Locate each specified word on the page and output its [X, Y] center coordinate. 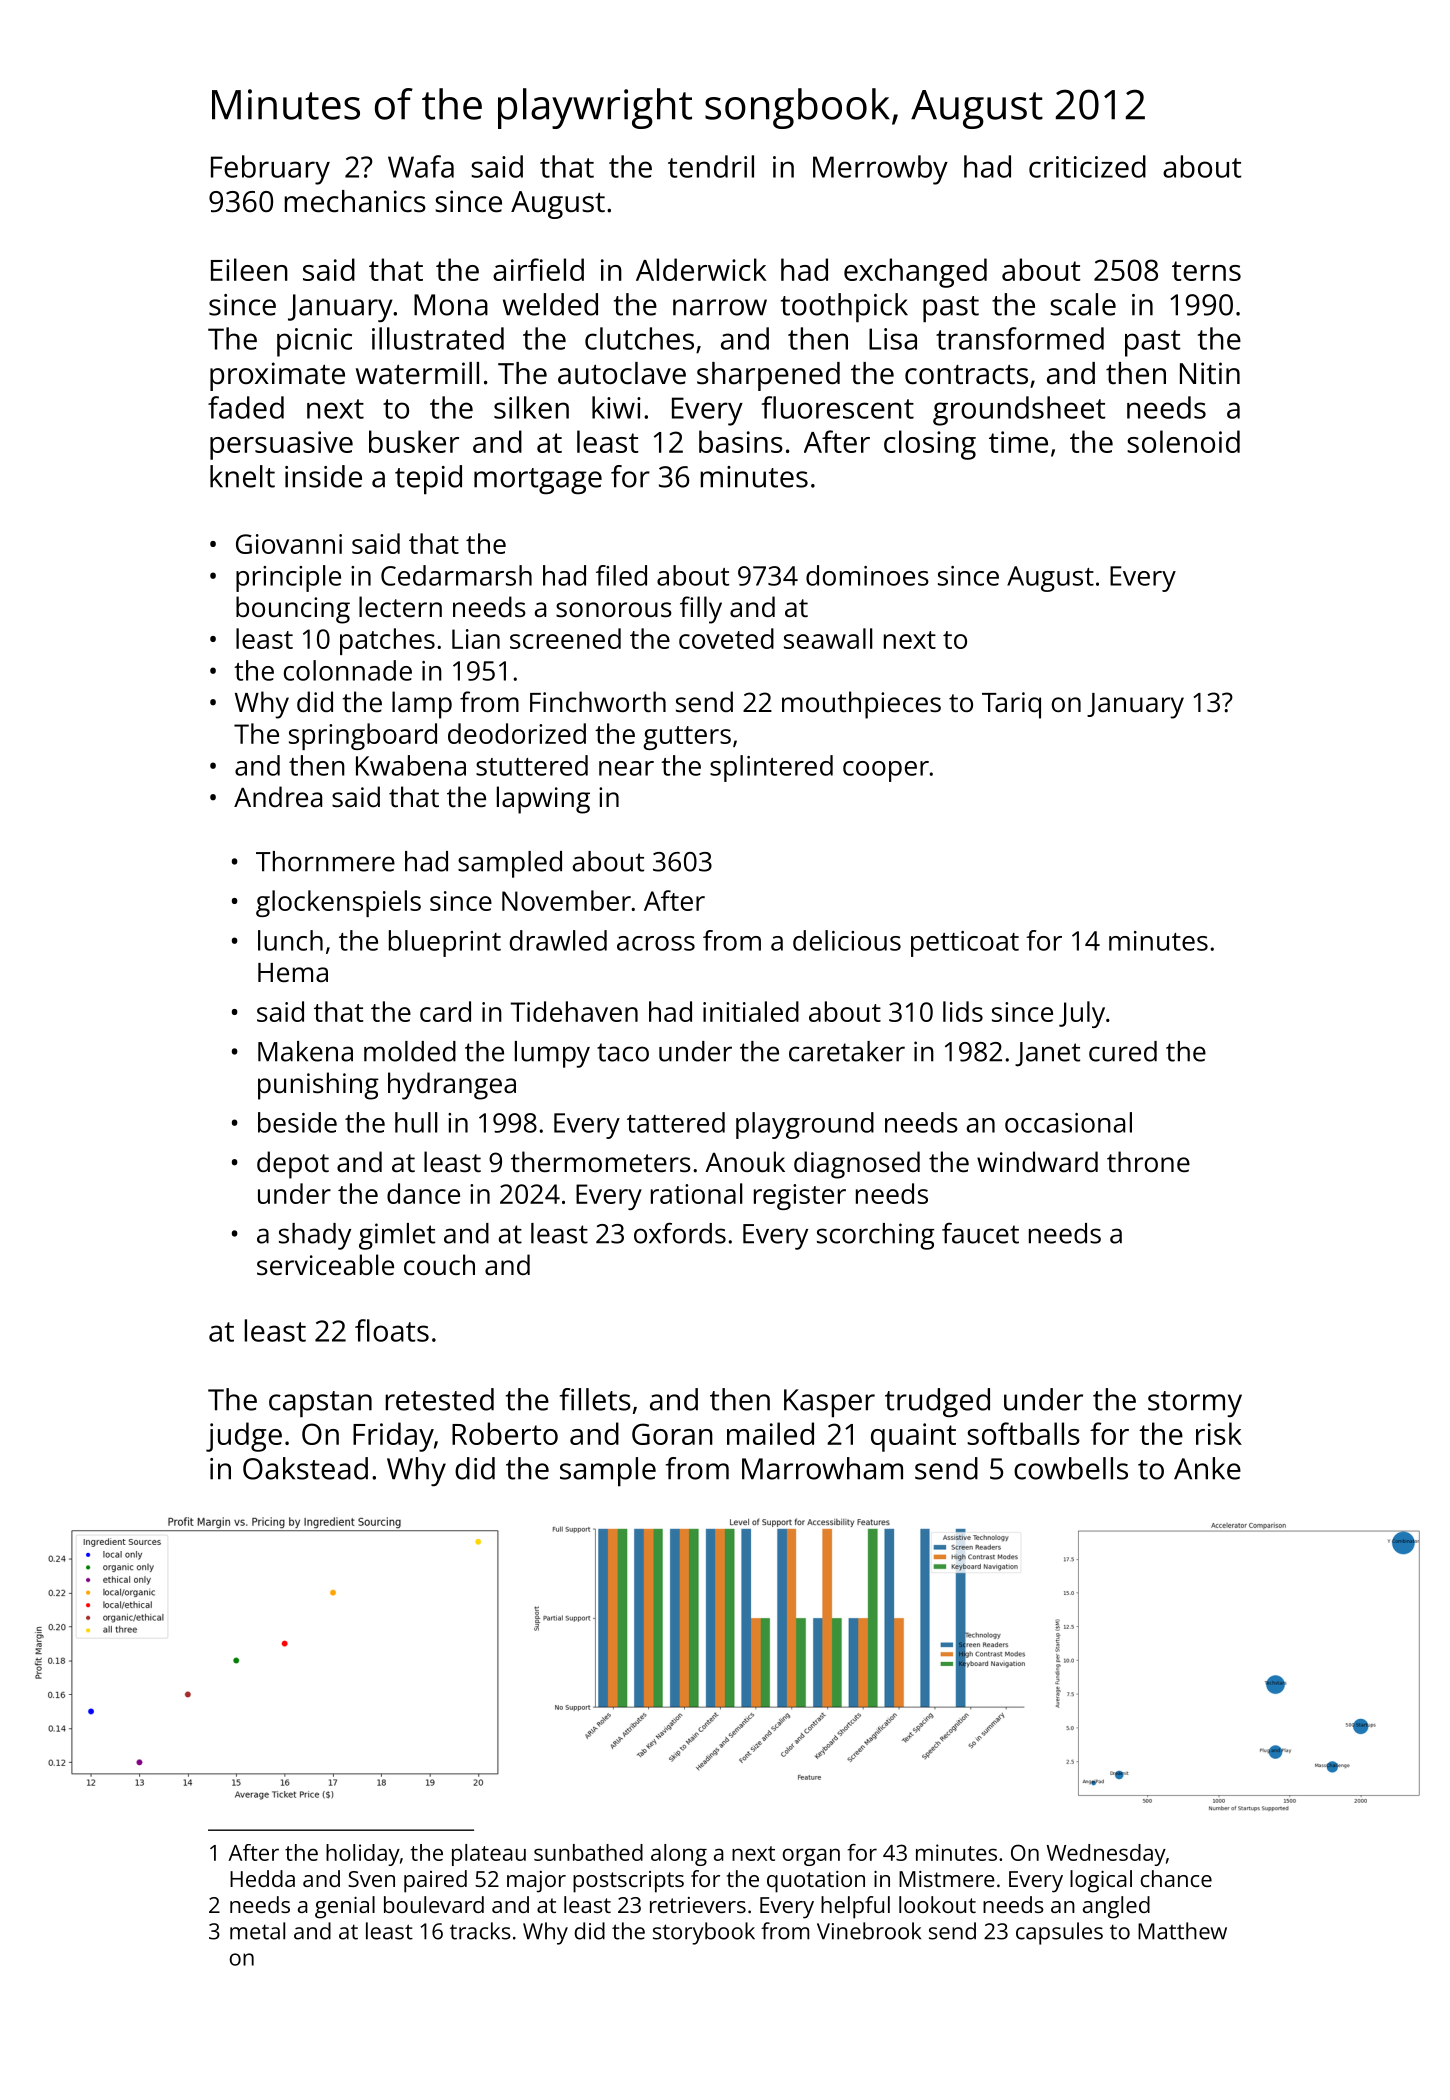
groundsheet [1019, 411]
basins [741, 441]
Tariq [1011, 705]
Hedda [262, 1878]
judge [244, 1437]
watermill [417, 373]
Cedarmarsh [456, 575]
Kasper [829, 1403]
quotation [816, 1882]
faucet [980, 1233]
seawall [828, 638]
